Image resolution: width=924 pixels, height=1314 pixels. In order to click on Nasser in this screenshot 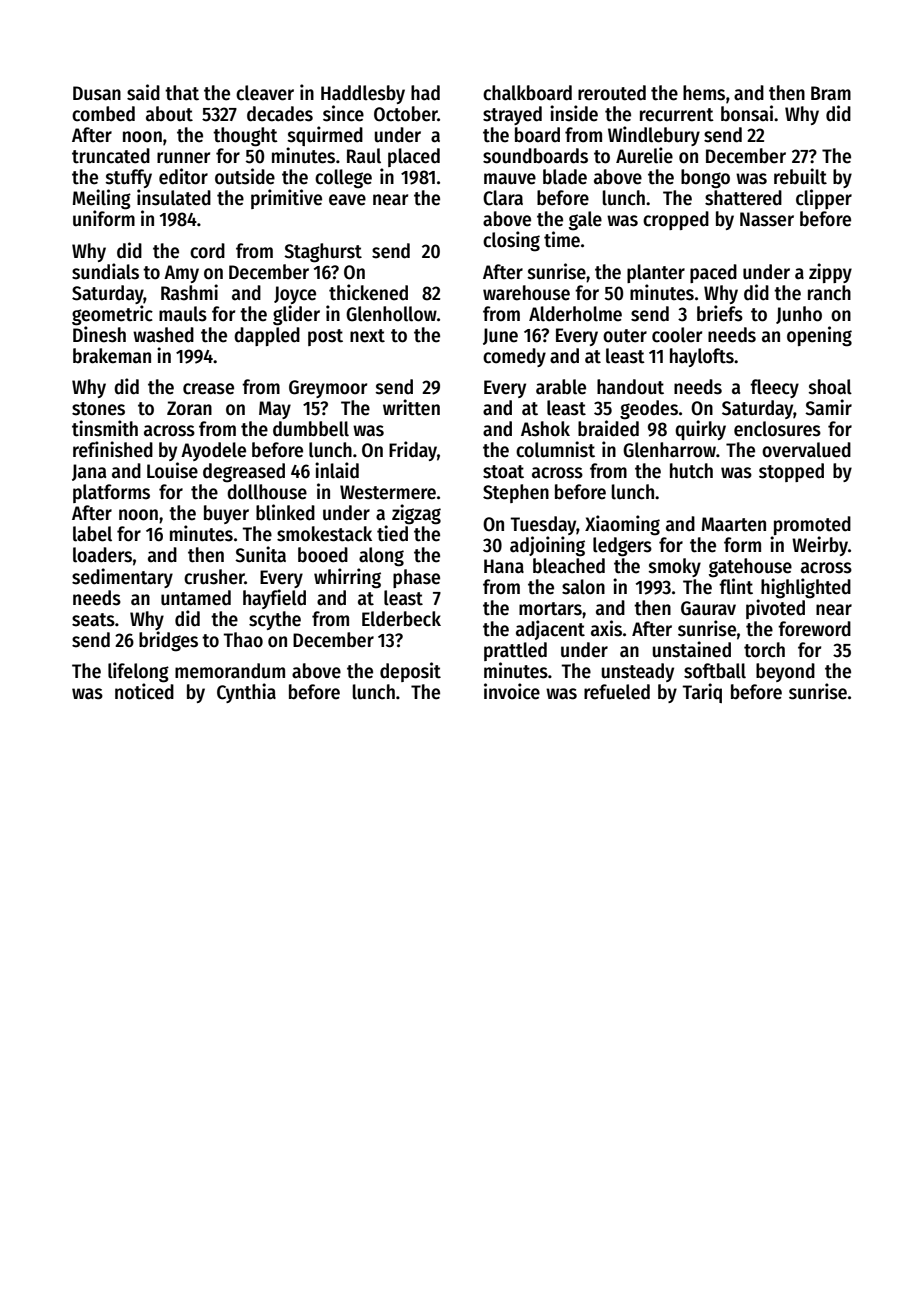, I will do `click(767, 219)`.
